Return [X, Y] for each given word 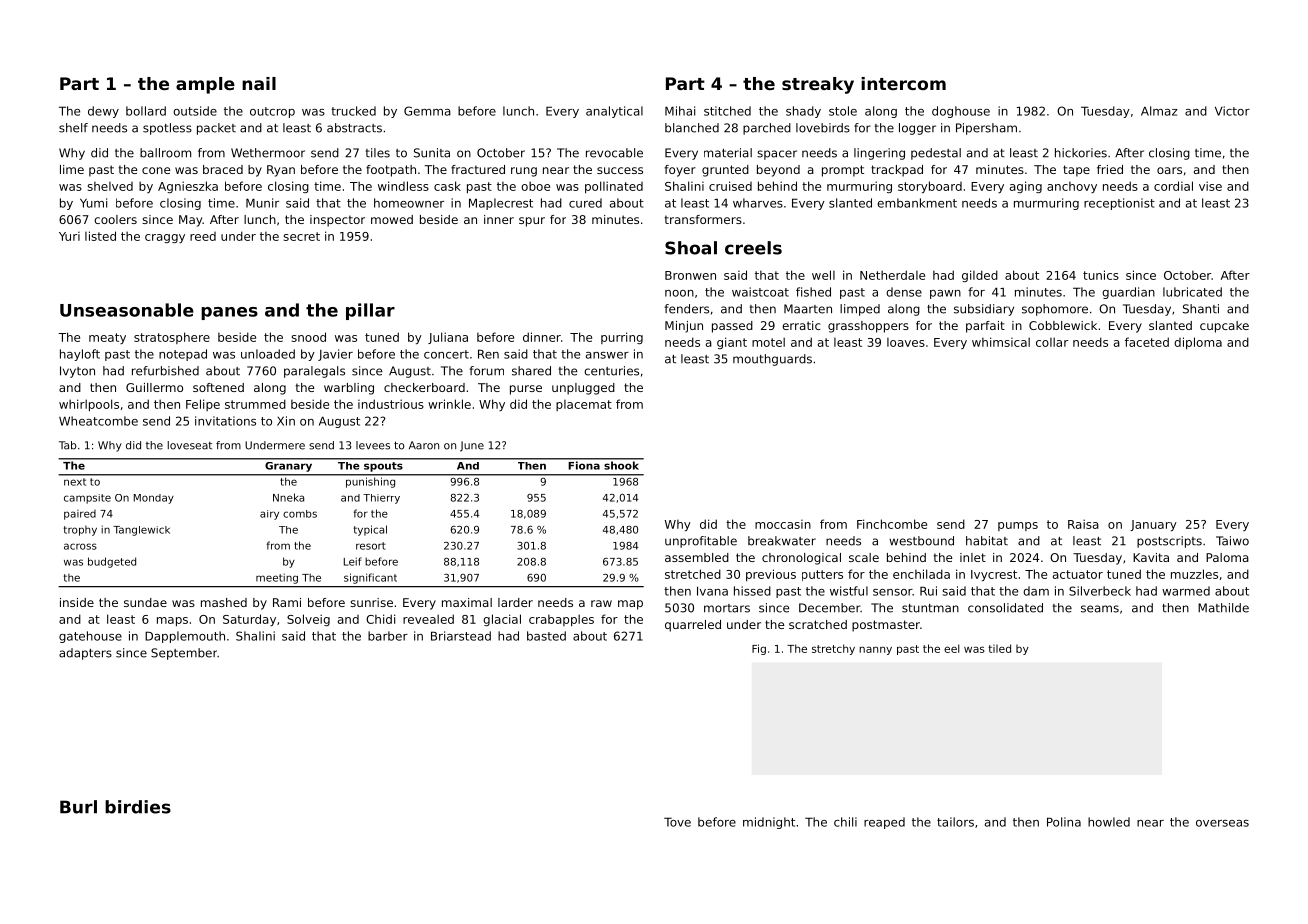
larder [515, 602]
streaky [818, 85]
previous [771, 575]
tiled [999, 648]
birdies [138, 807]
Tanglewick [141, 531]
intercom [903, 83]
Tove [677, 822]
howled [1109, 822]
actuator [1078, 574]
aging [1026, 187]
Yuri [69, 236]
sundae [145, 602]
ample [205, 85]
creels [753, 248]
